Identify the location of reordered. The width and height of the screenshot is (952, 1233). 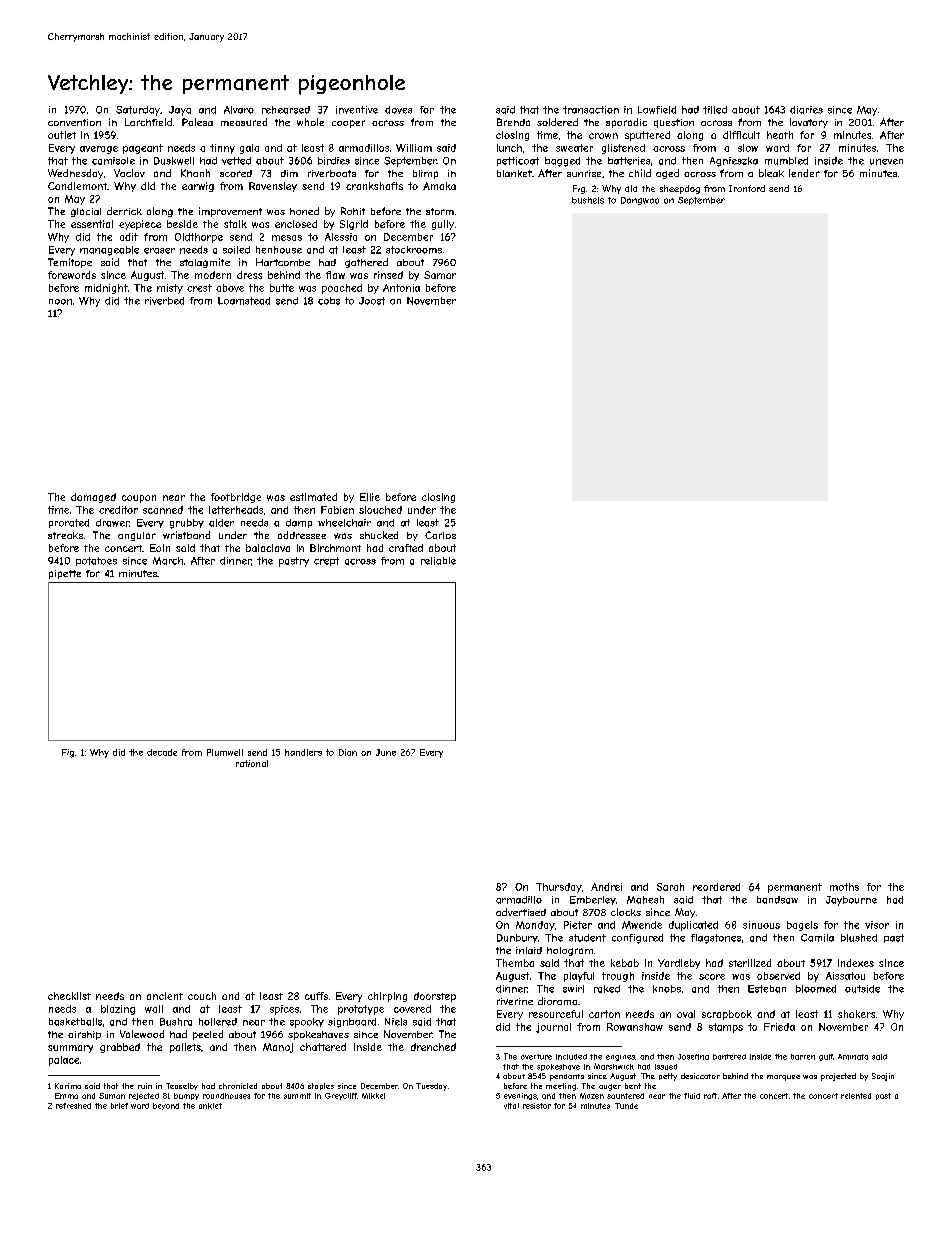
(716, 887).
